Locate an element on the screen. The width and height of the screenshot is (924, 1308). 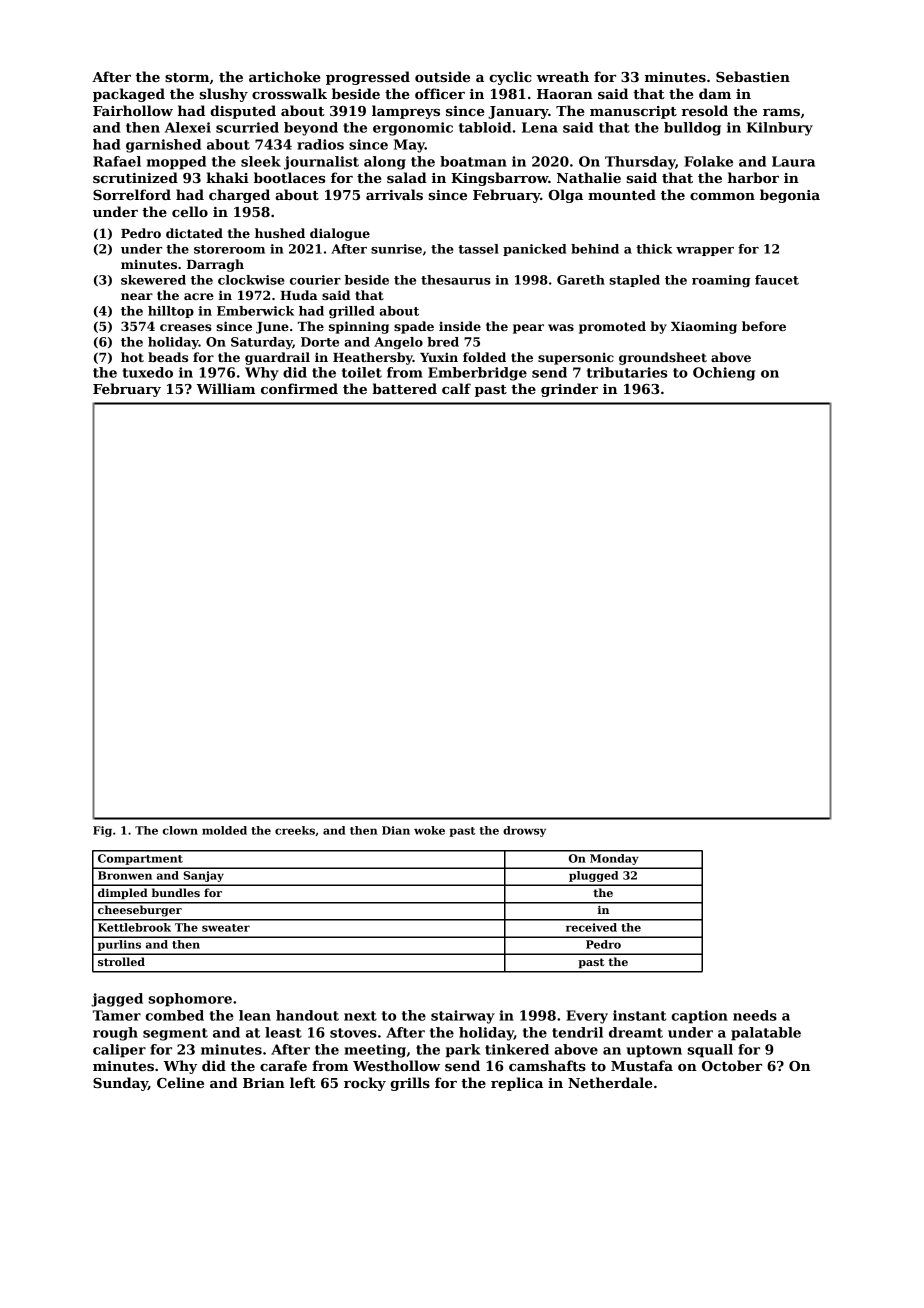
progressed is located at coordinates (368, 78).
